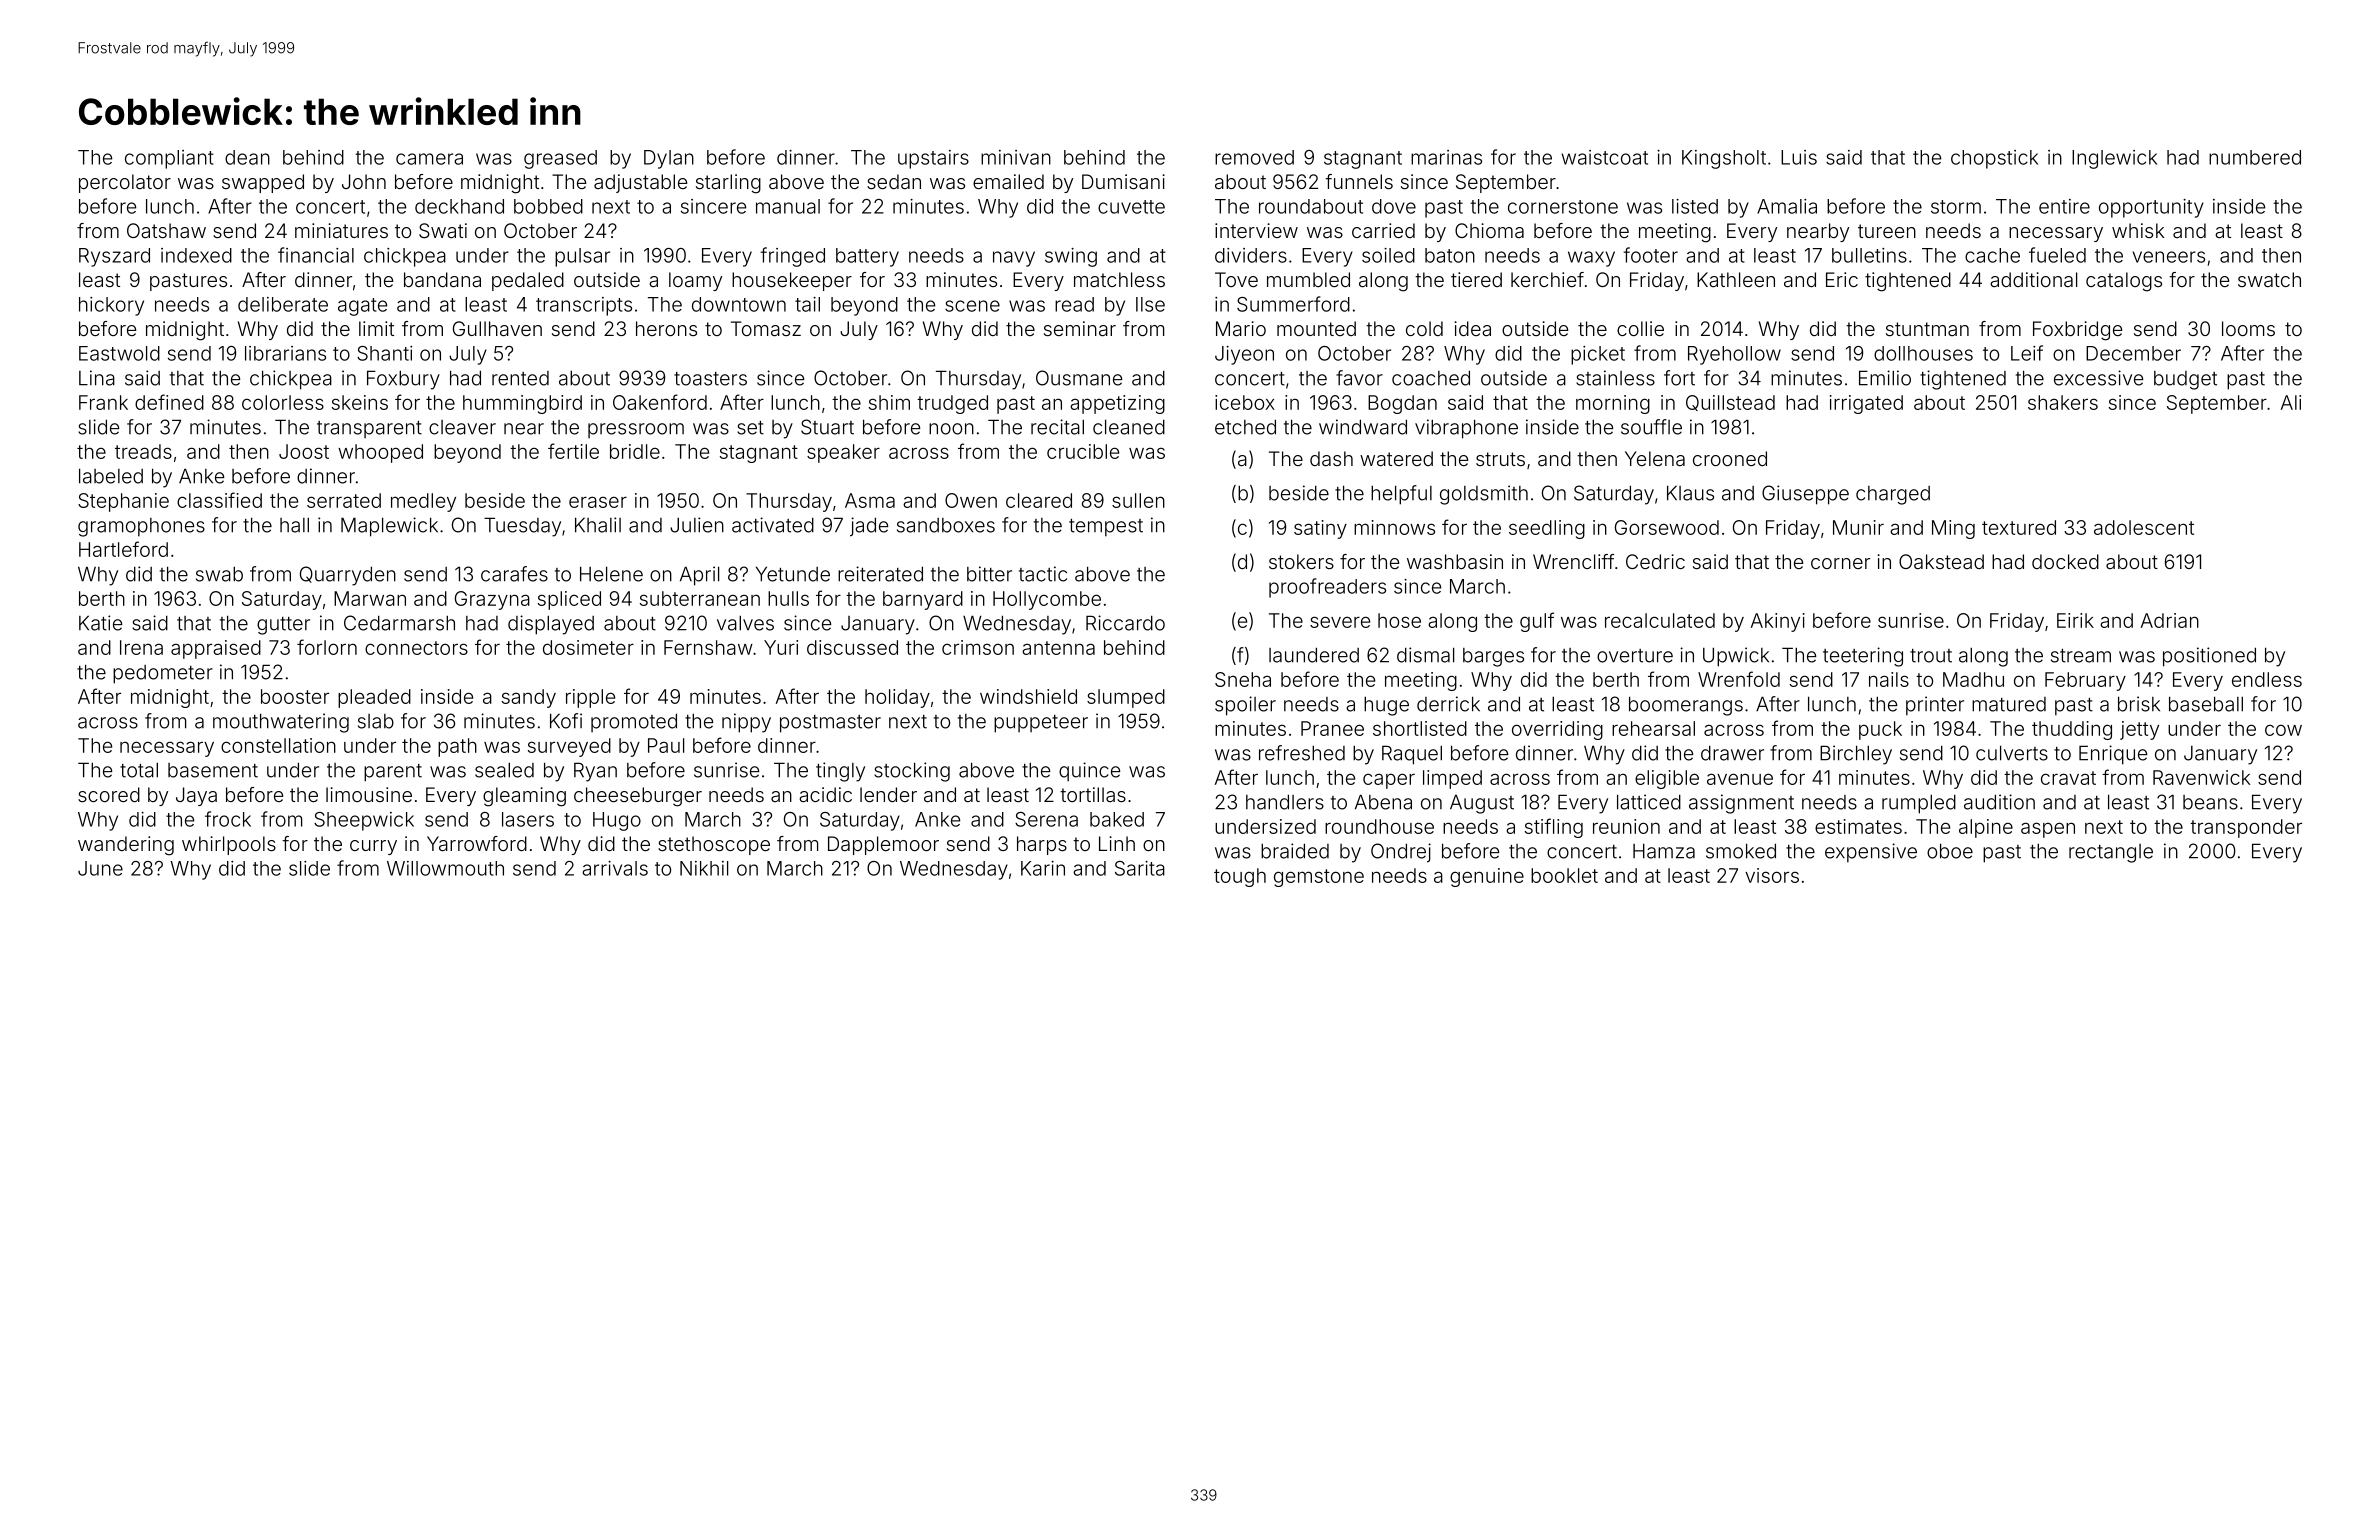 This screenshot has height=1540, width=2380. I want to click on arrivals, so click(615, 868).
